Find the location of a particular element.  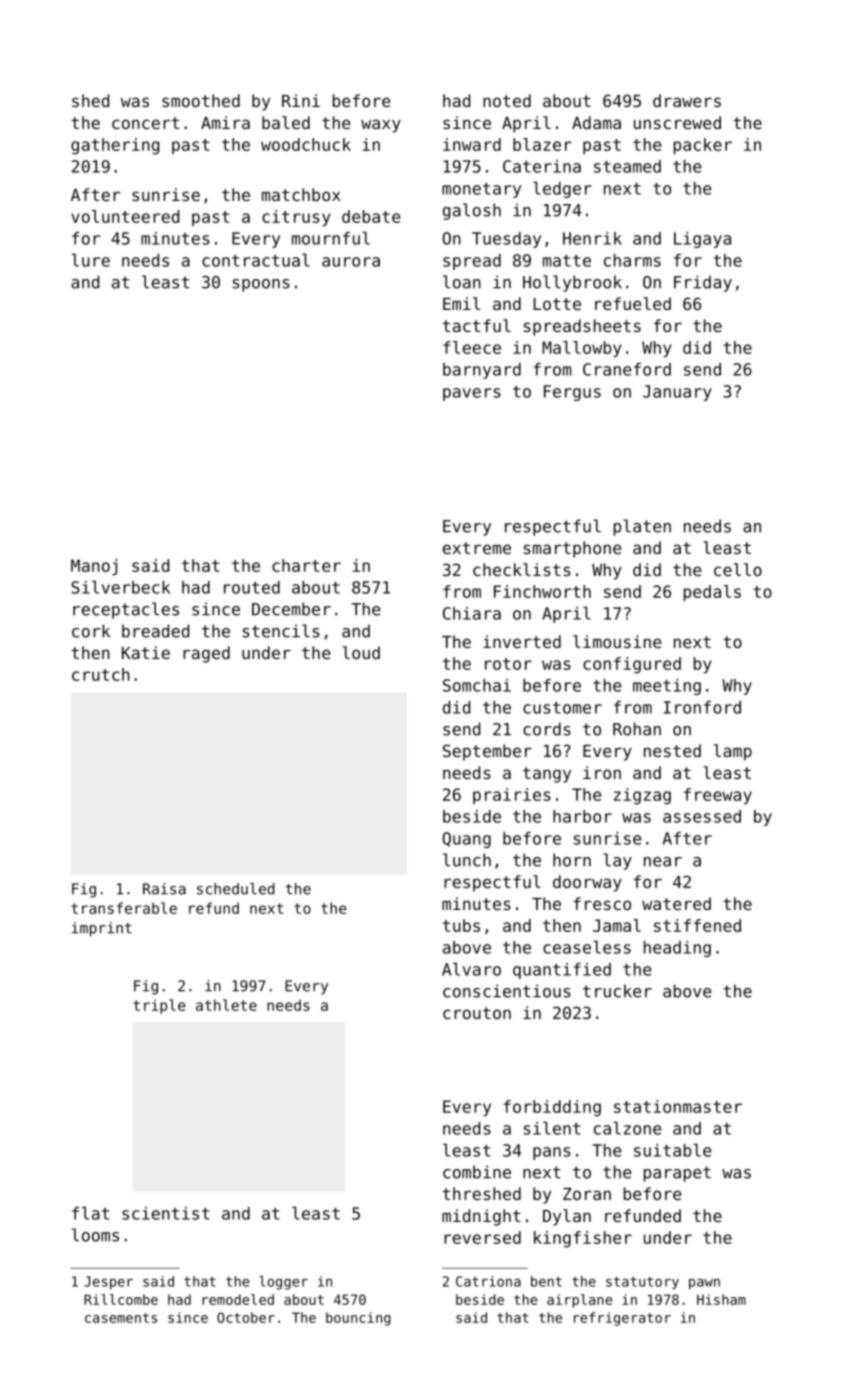

January is located at coordinates (677, 393).
